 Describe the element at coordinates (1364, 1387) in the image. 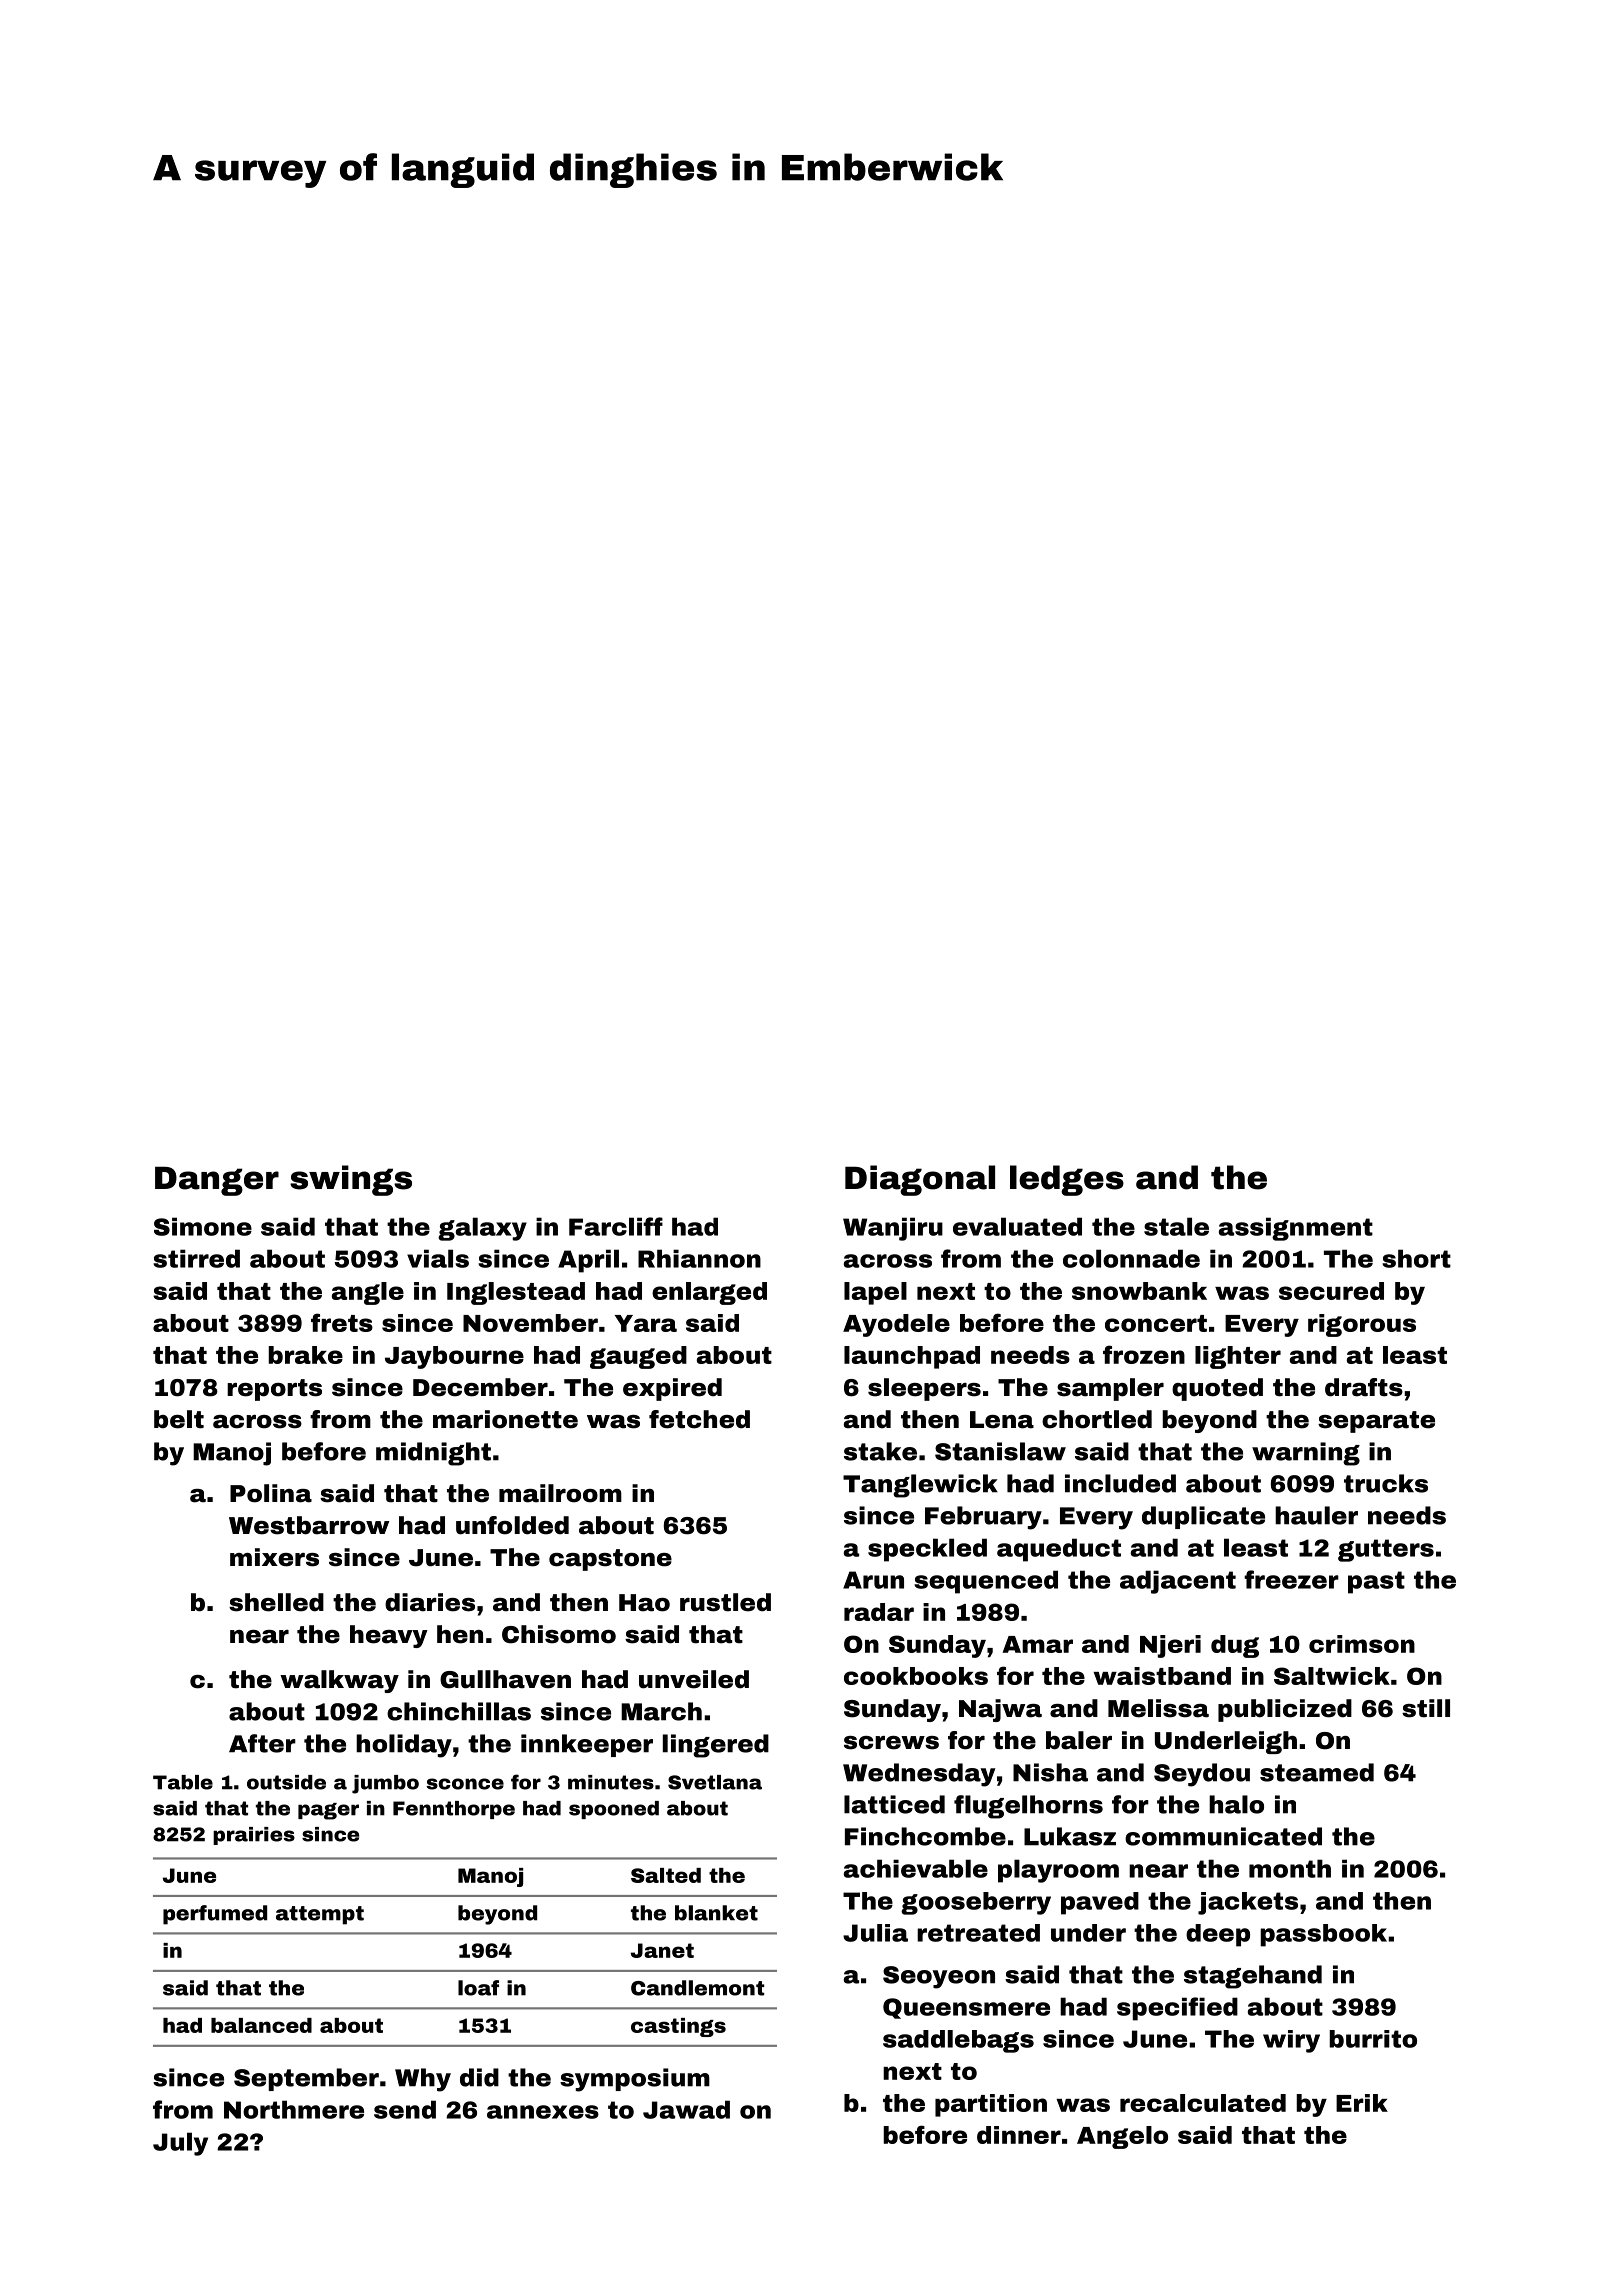

I see `drafts` at that location.
